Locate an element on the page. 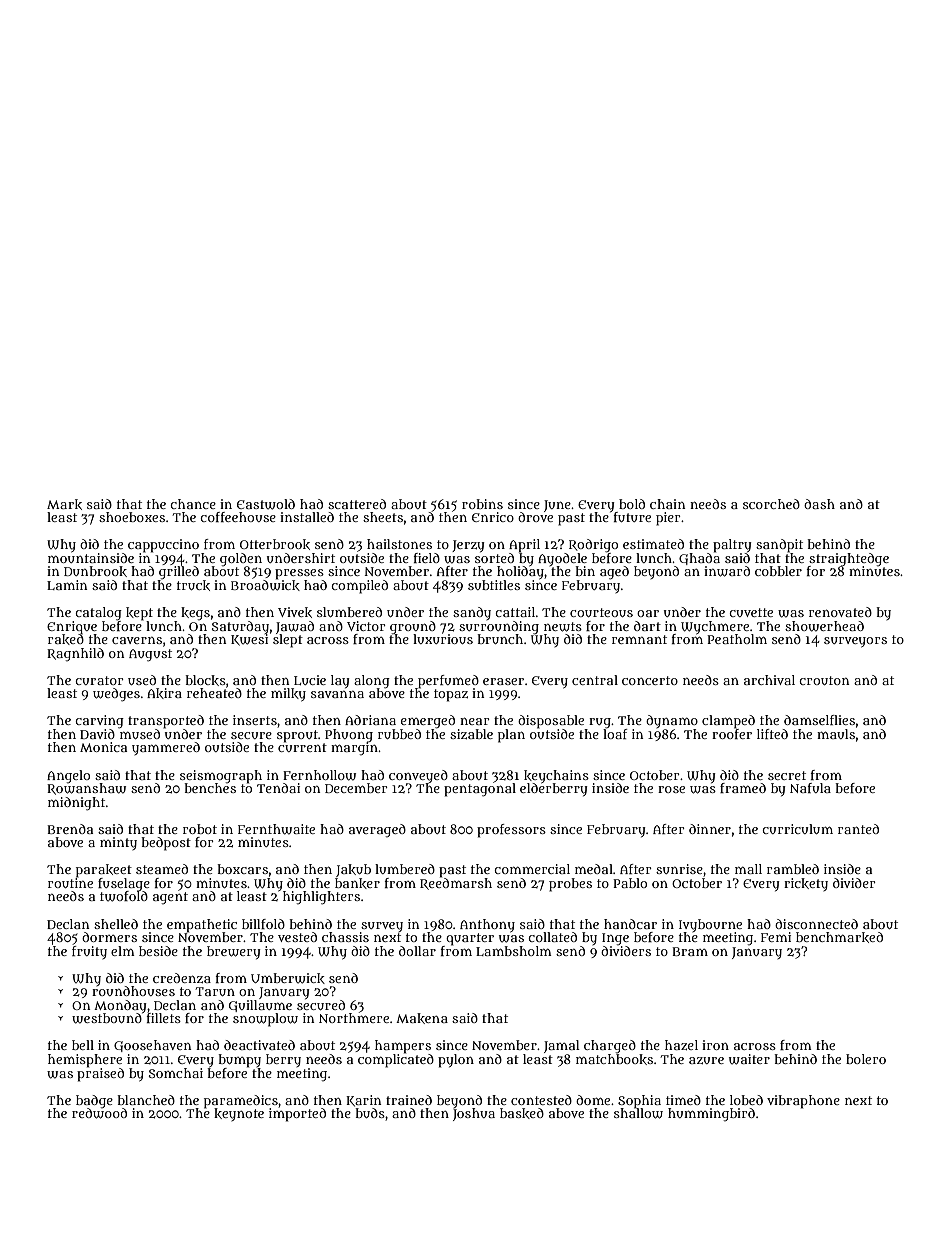 This image has height=1233, width=952. robins is located at coordinates (482, 504).
